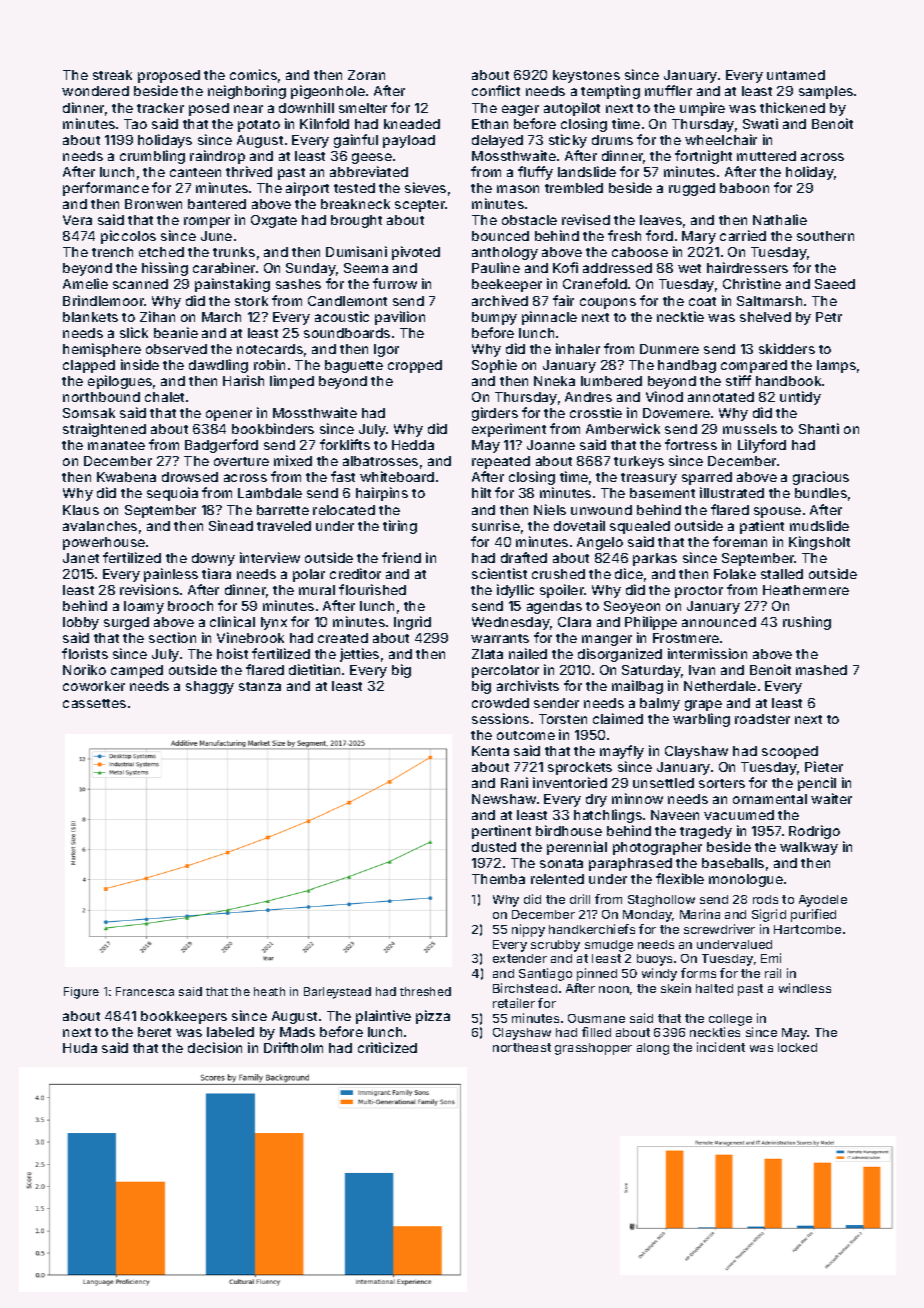 The width and height of the image is (924, 1308). Describe the element at coordinates (260, 686) in the image. I see `stanza` at that location.
